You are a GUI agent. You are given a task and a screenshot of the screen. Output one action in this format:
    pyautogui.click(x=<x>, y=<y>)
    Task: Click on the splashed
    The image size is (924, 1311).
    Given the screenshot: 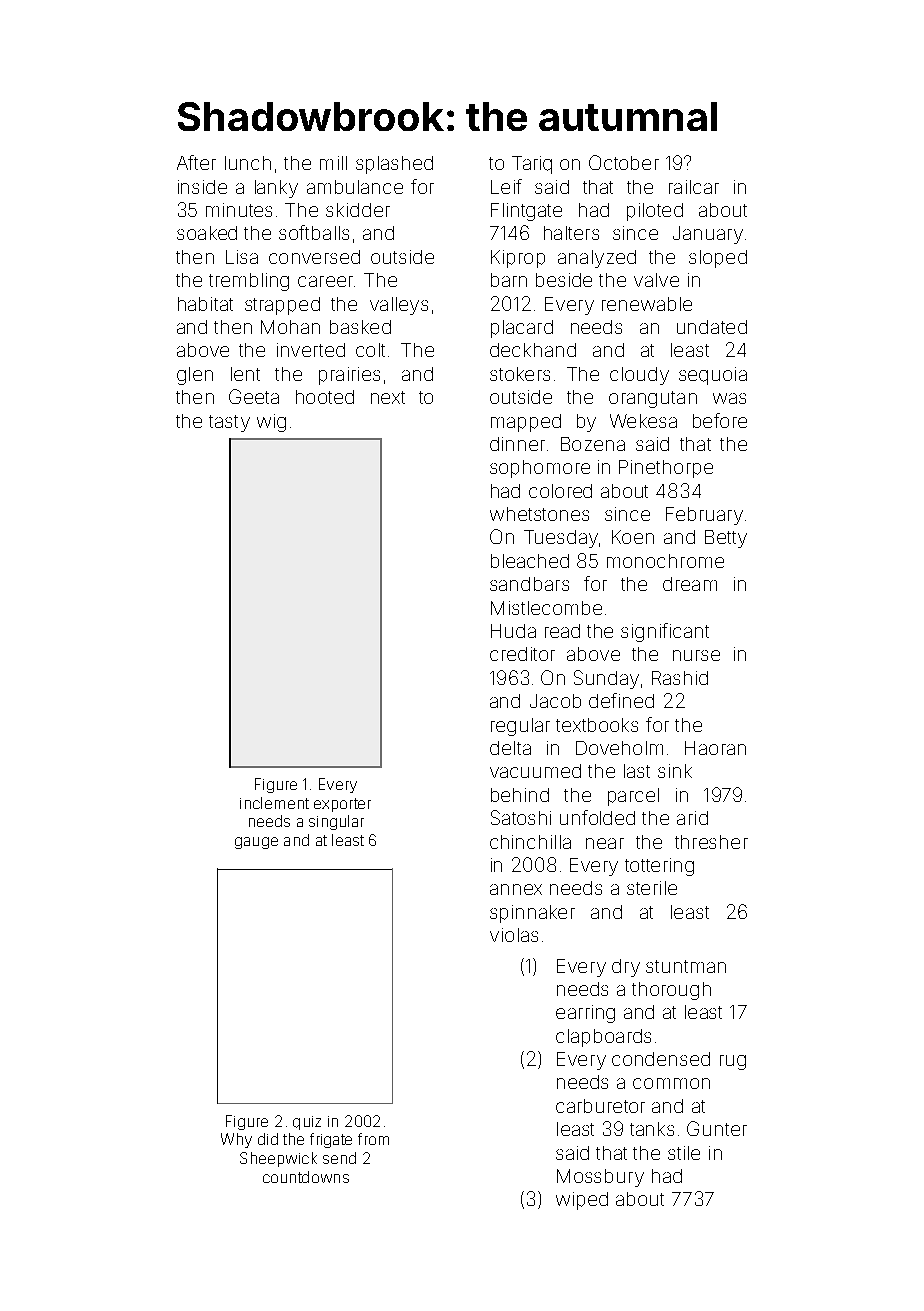 What is the action you would take?
    pyautogui.click(x=394, y=165)
